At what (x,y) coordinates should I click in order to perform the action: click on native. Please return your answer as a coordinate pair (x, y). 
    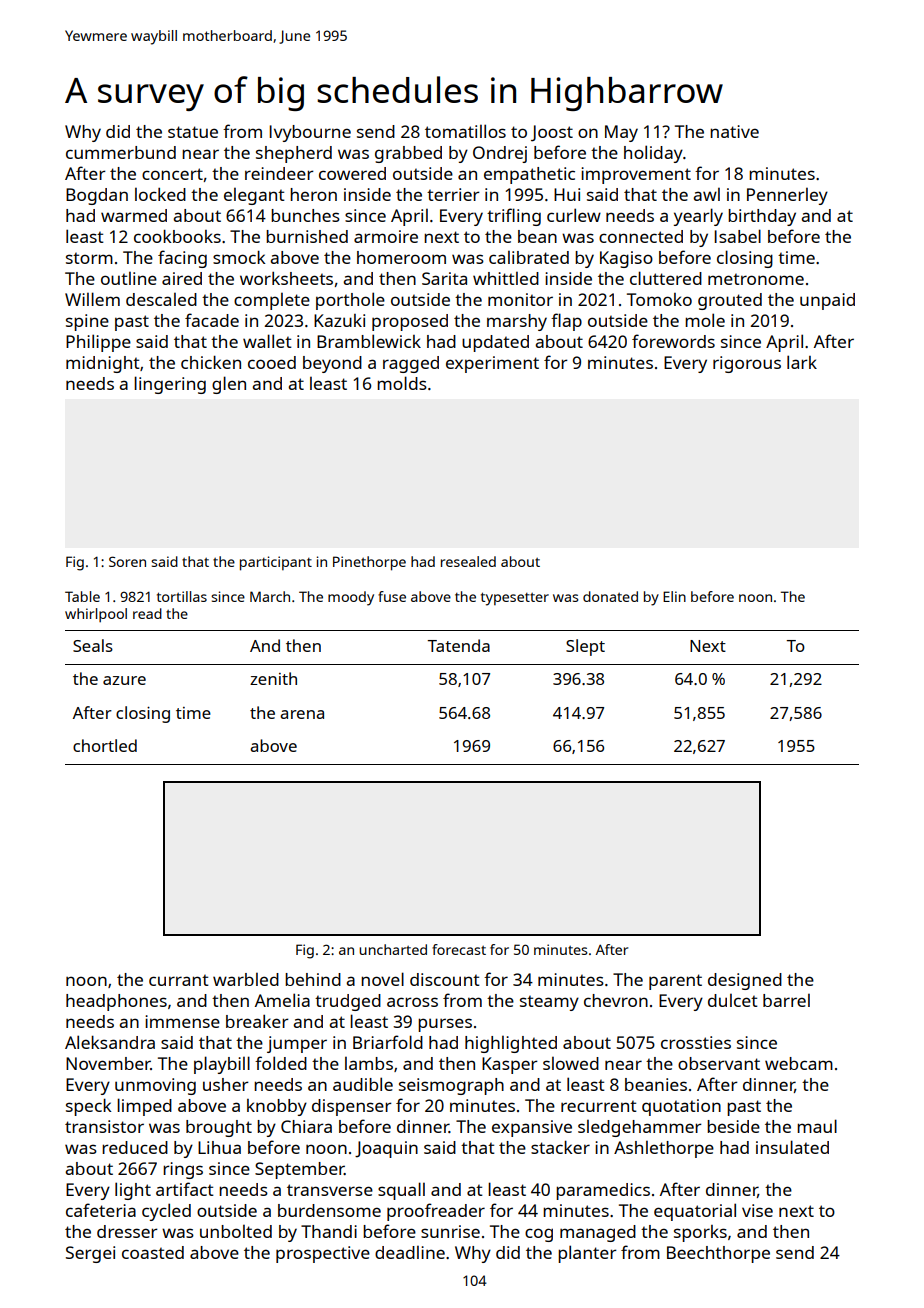
    Looking at the image, I should click on (734, 131).
